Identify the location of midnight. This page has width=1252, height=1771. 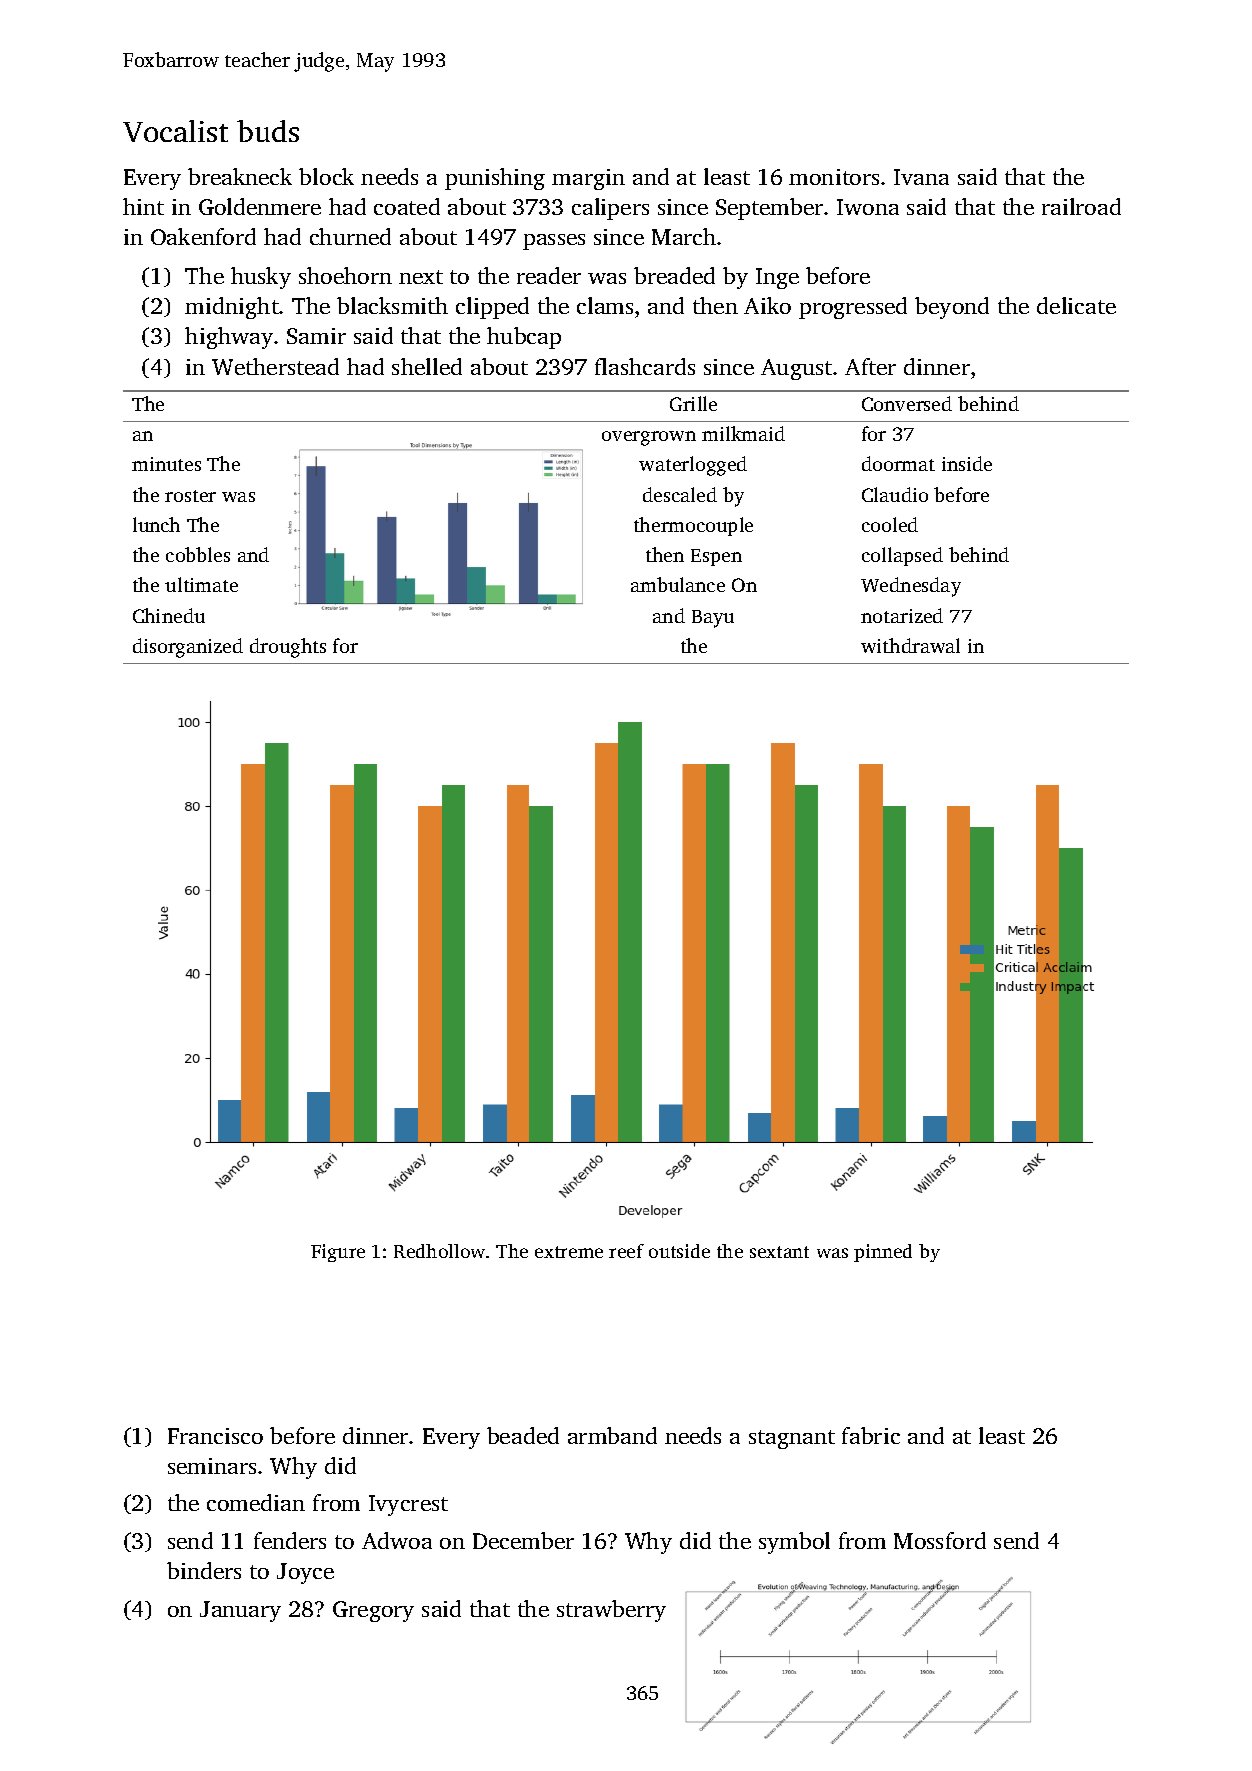
(232, 308).
